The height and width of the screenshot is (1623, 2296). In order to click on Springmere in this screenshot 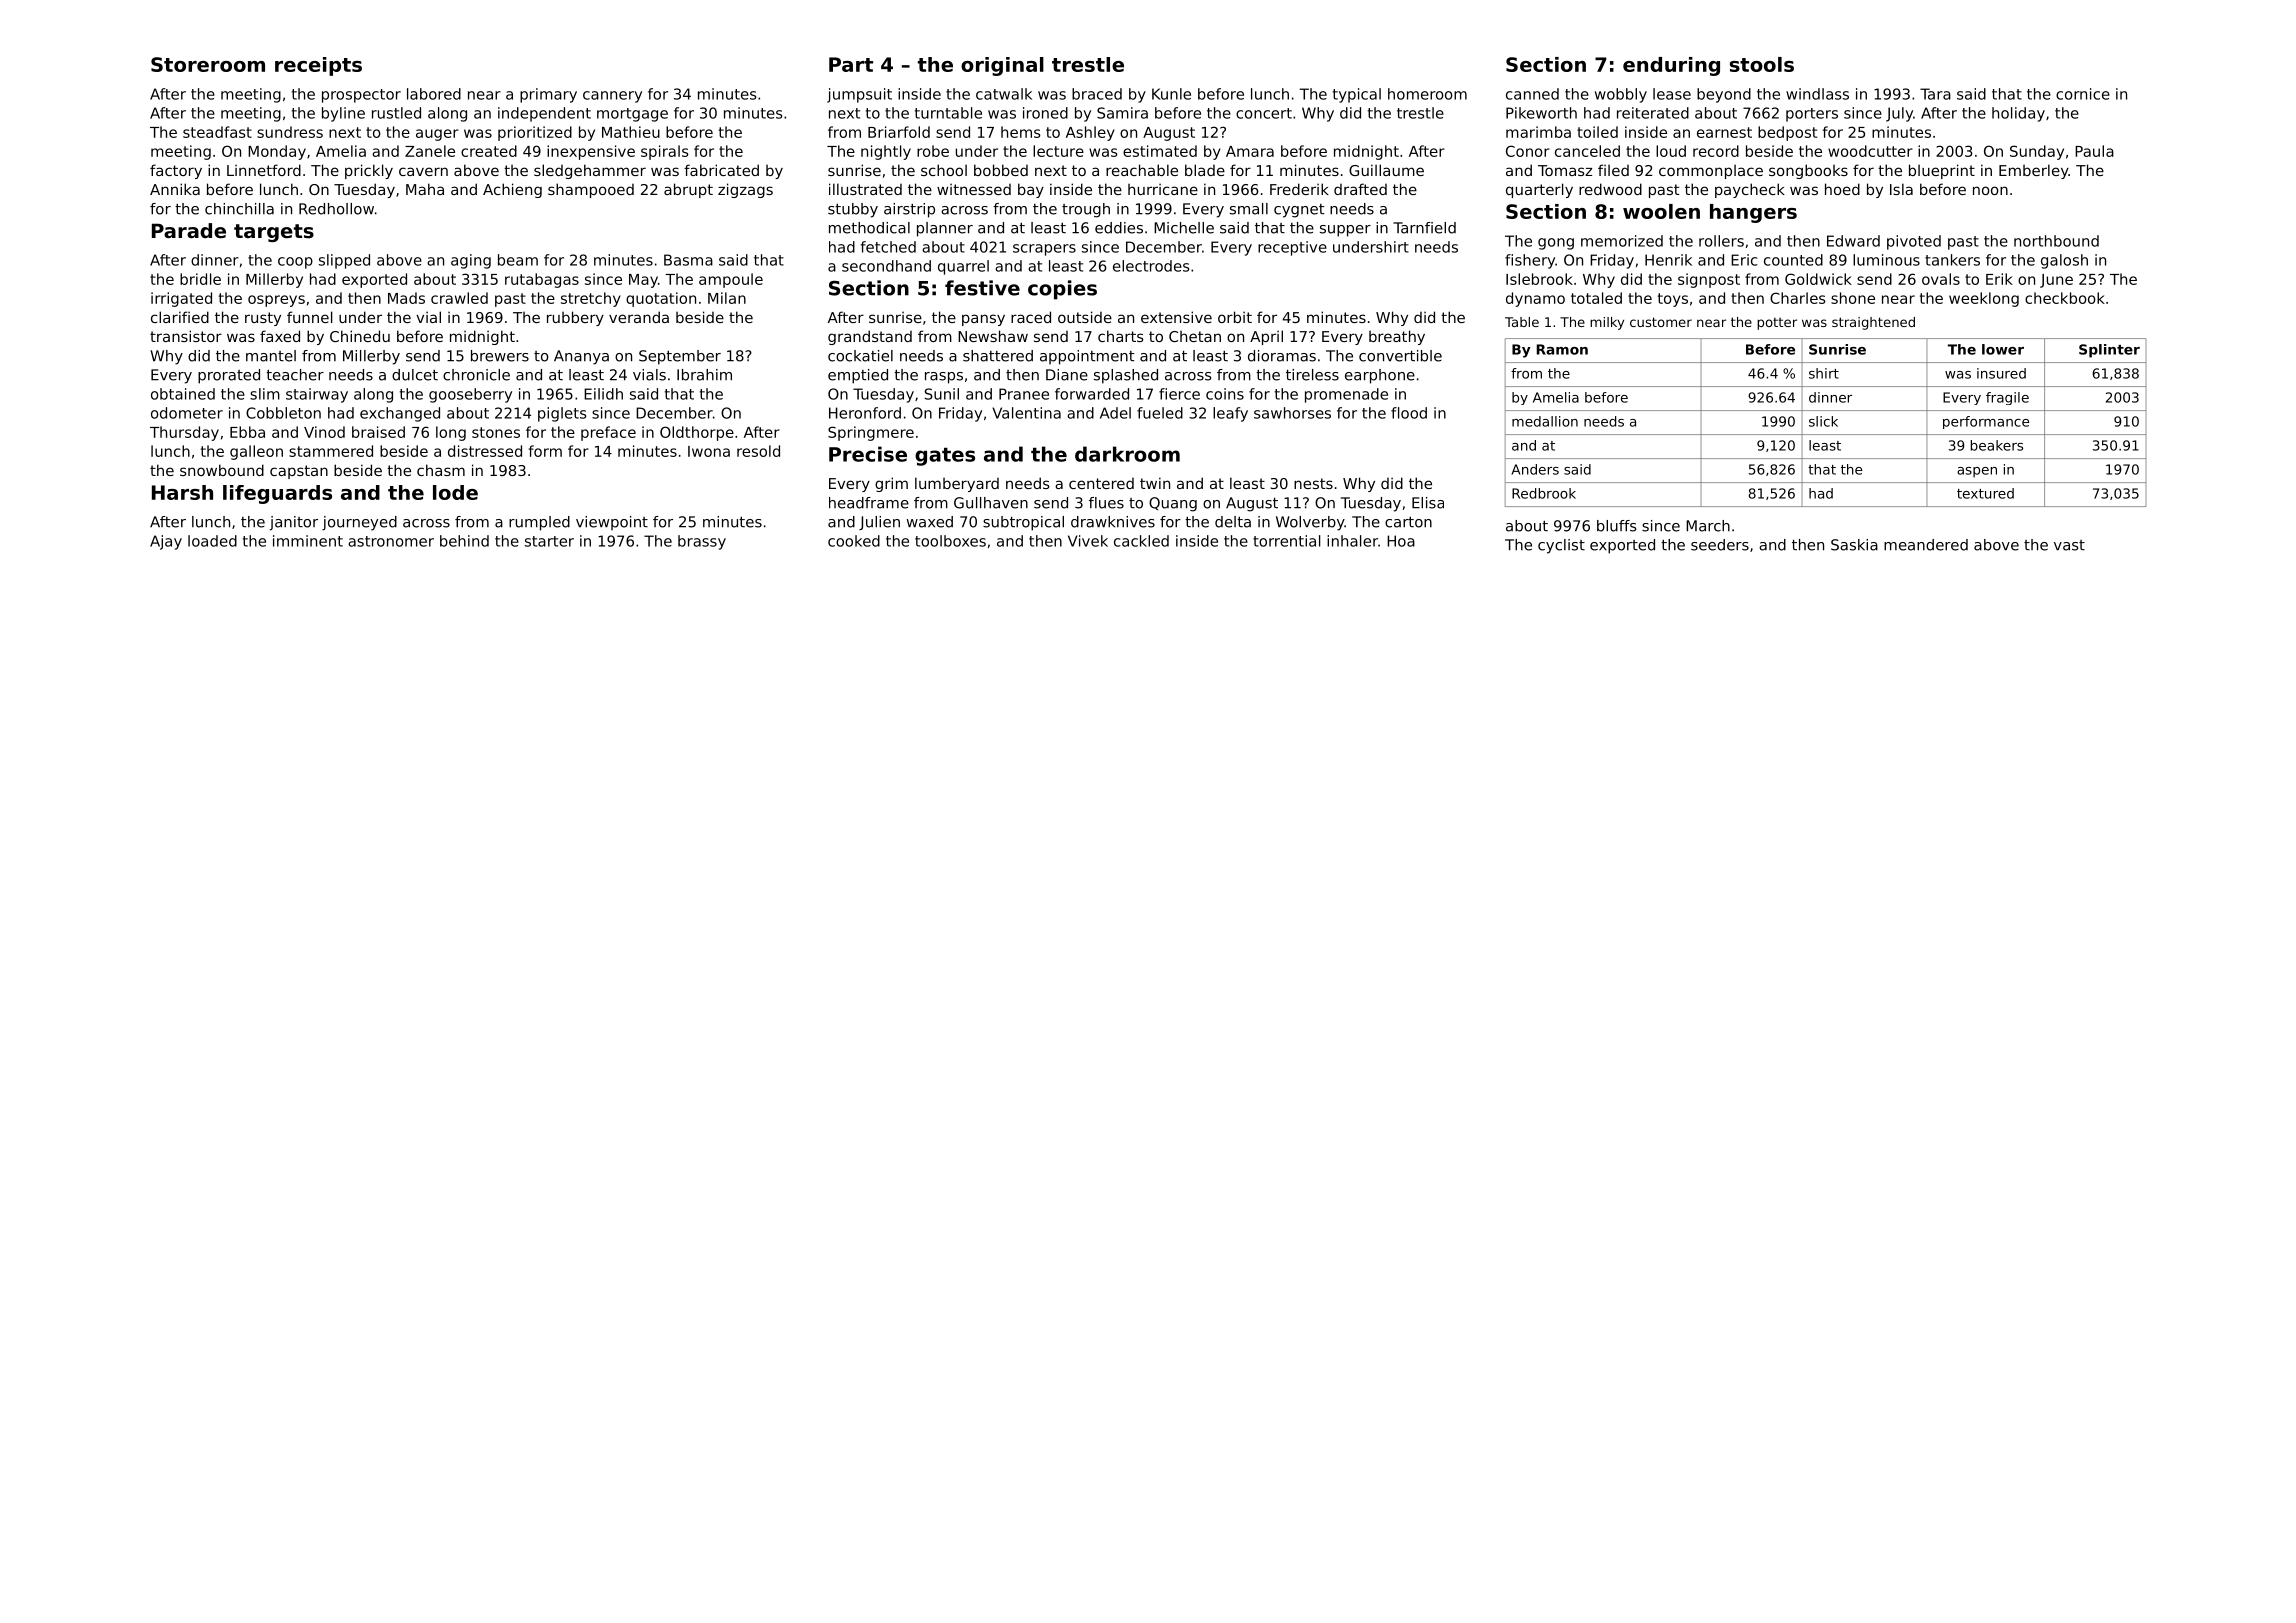, I will do `click(871, 433)`.
